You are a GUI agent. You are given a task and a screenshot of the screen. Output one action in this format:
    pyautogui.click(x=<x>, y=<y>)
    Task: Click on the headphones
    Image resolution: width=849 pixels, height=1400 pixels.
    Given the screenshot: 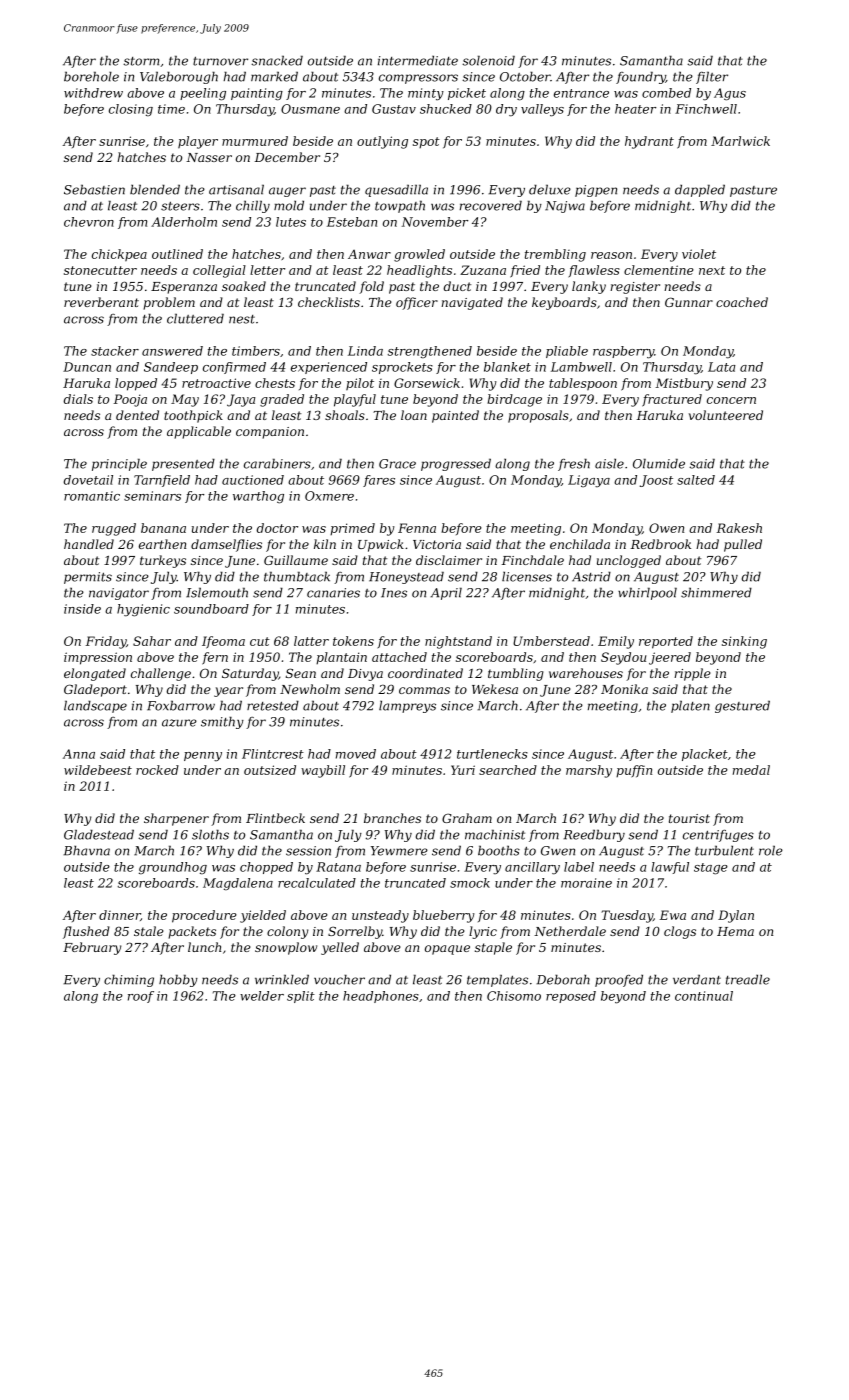 What is the action you would take?
    pyautogui.click(x=381, y=997)
